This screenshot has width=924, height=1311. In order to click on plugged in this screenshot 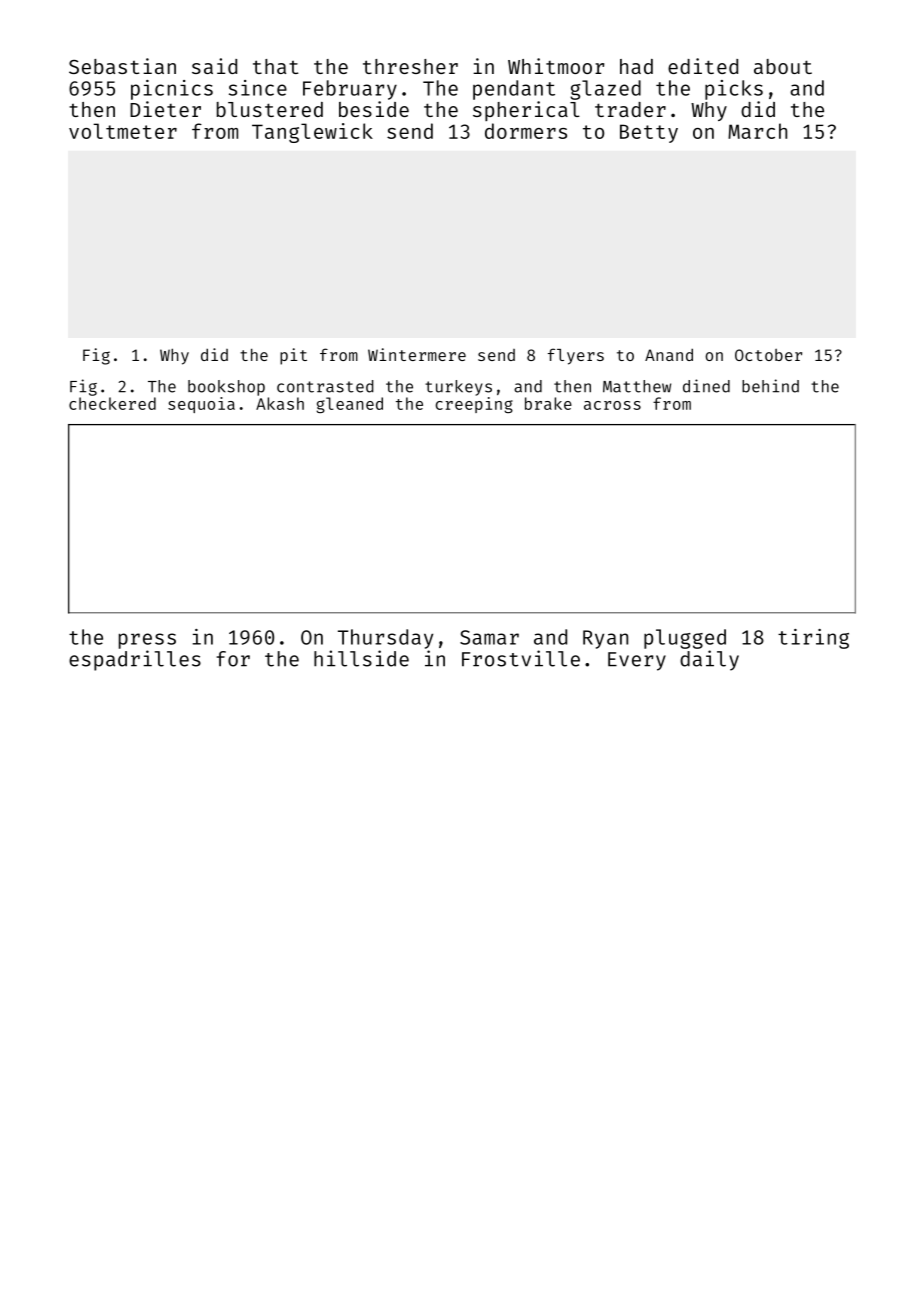, I will do `click(685, 639)`.
